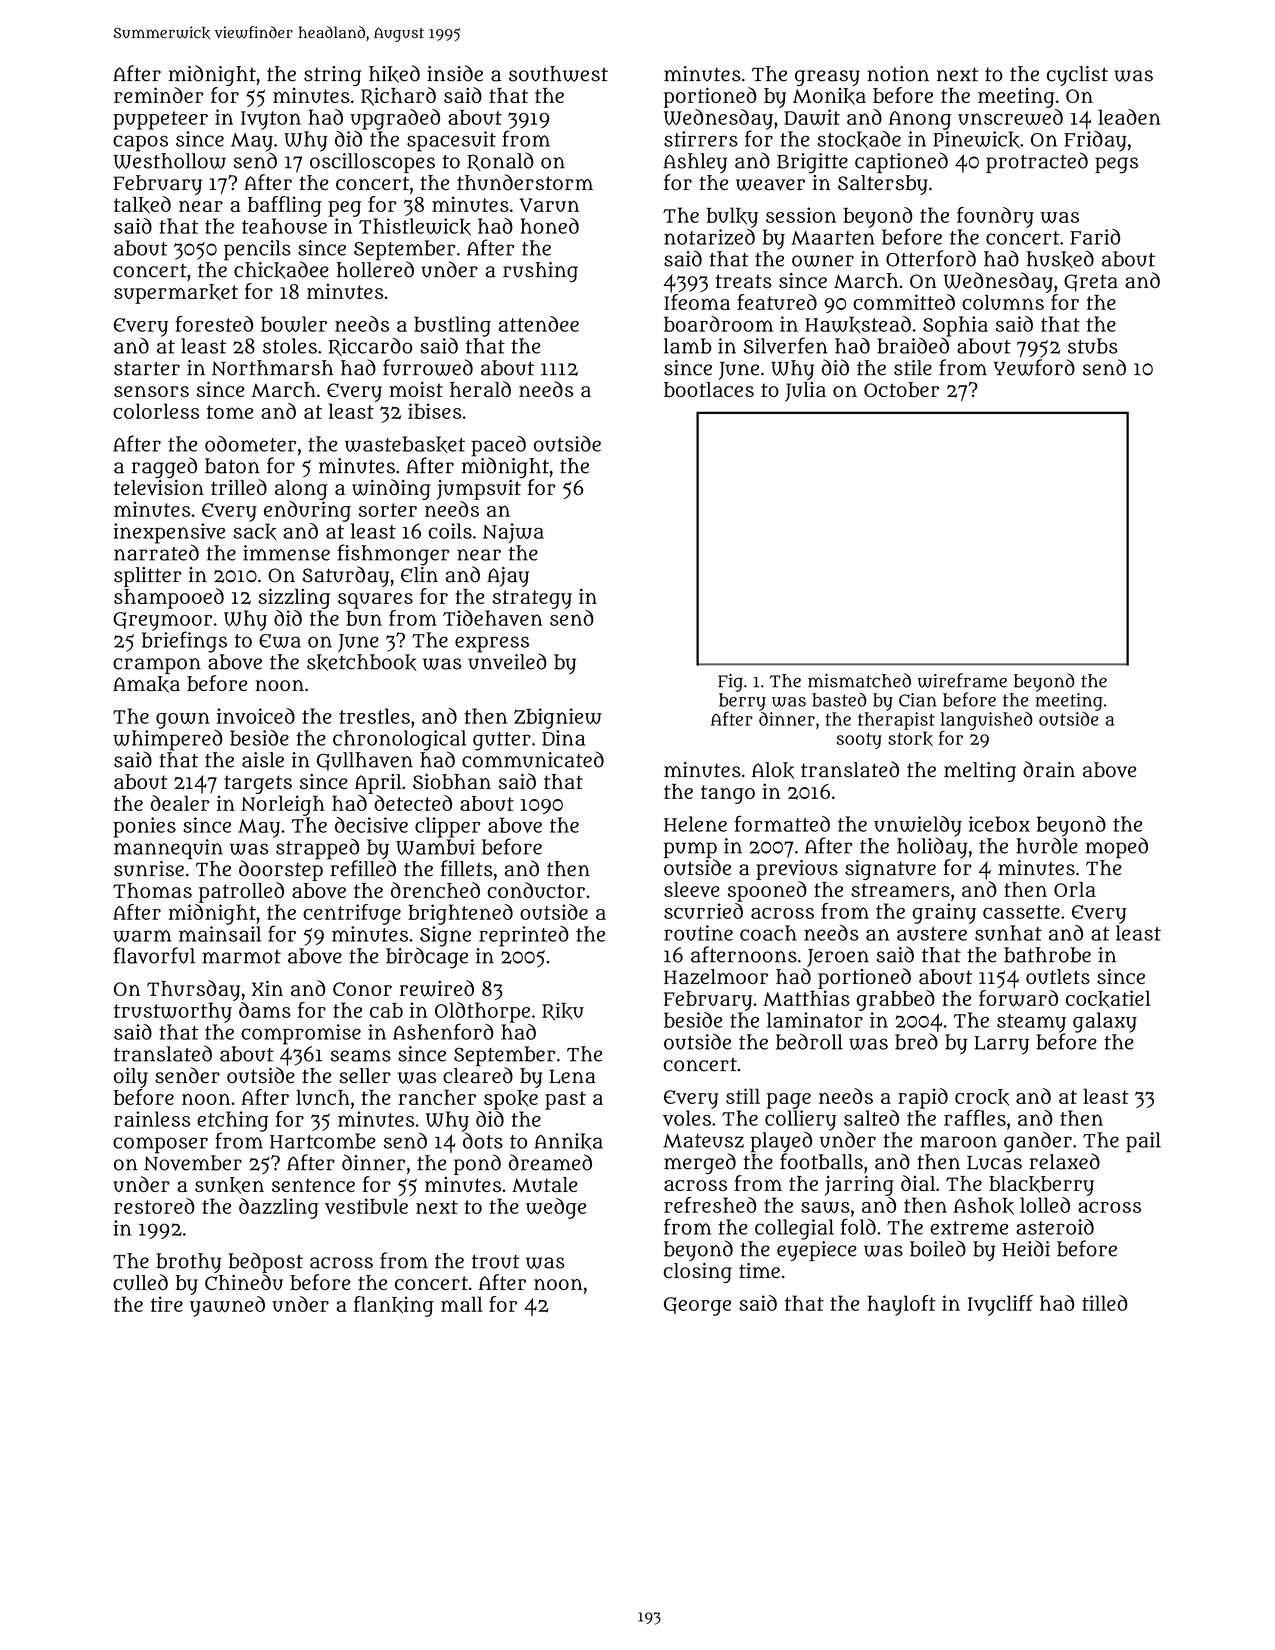  What do you see at coordinates (362, 662) in the screenshot?
I see `sketchbook` at bounding box center [362, 662].
